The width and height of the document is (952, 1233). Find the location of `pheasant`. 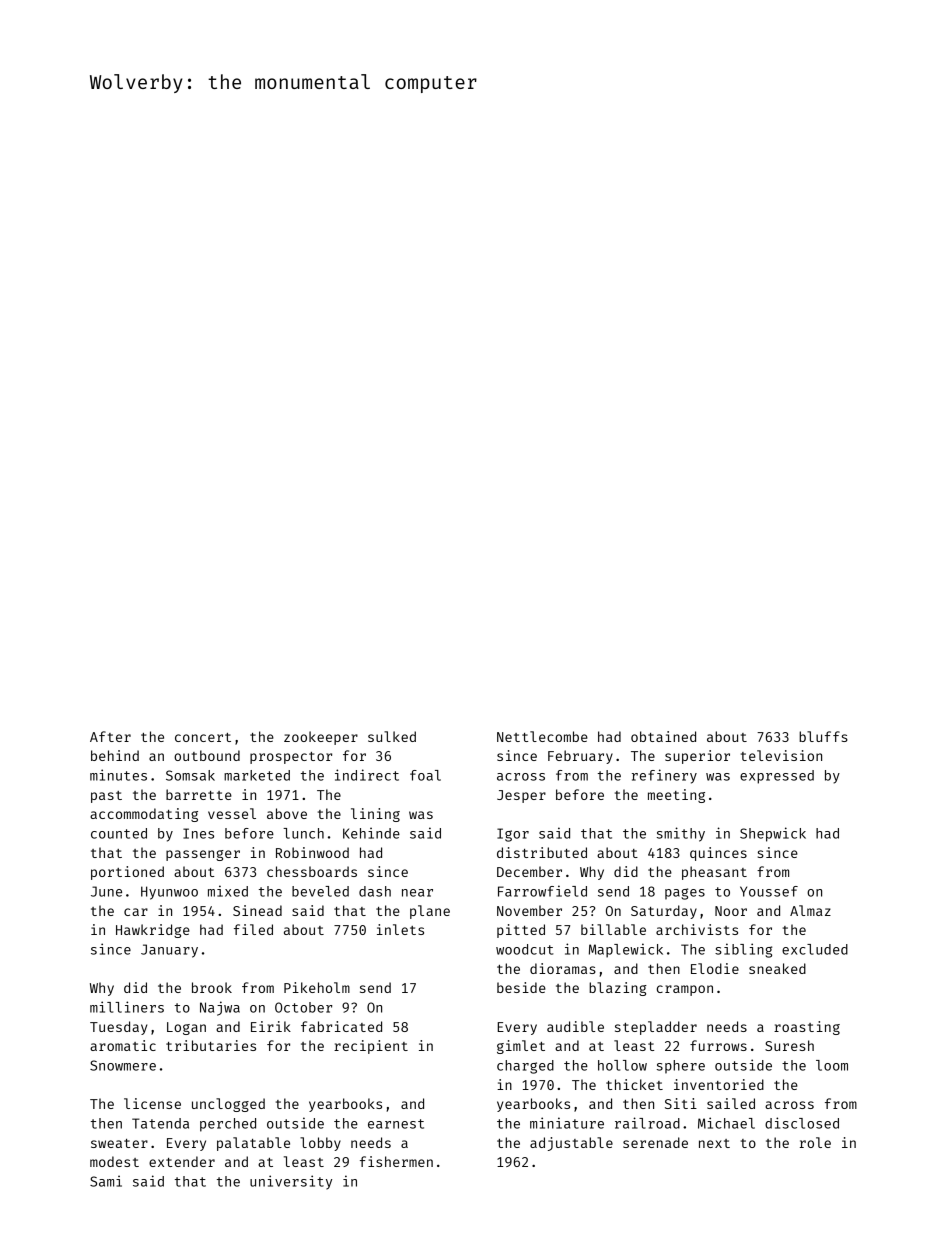

pheasant is located at coordinates (714, 873).
